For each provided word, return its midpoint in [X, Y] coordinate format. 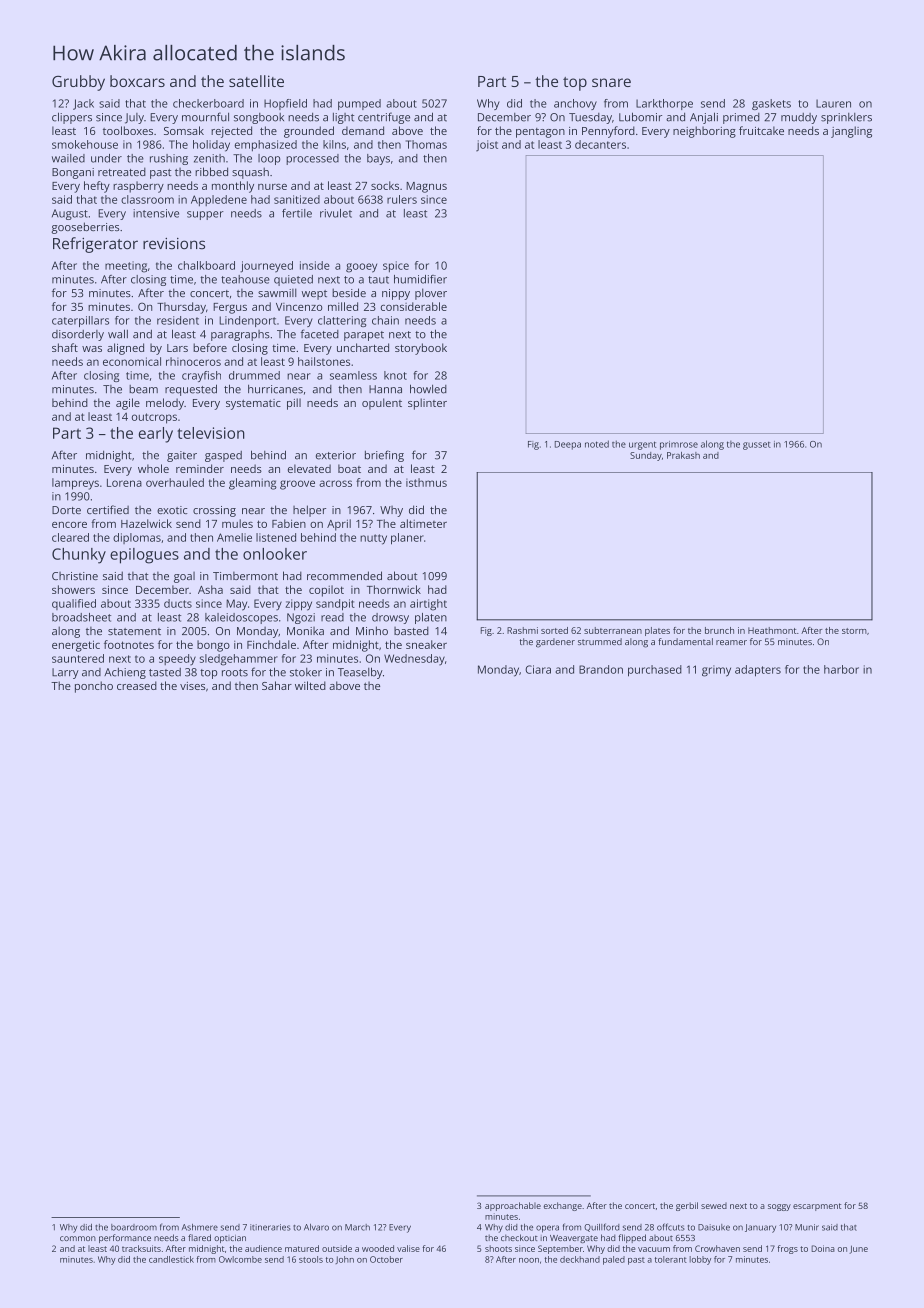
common [78, 1238]
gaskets [771, 104]
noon [529, 1260]
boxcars [137, 81]
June [858, 1249]
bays [378, 159]
